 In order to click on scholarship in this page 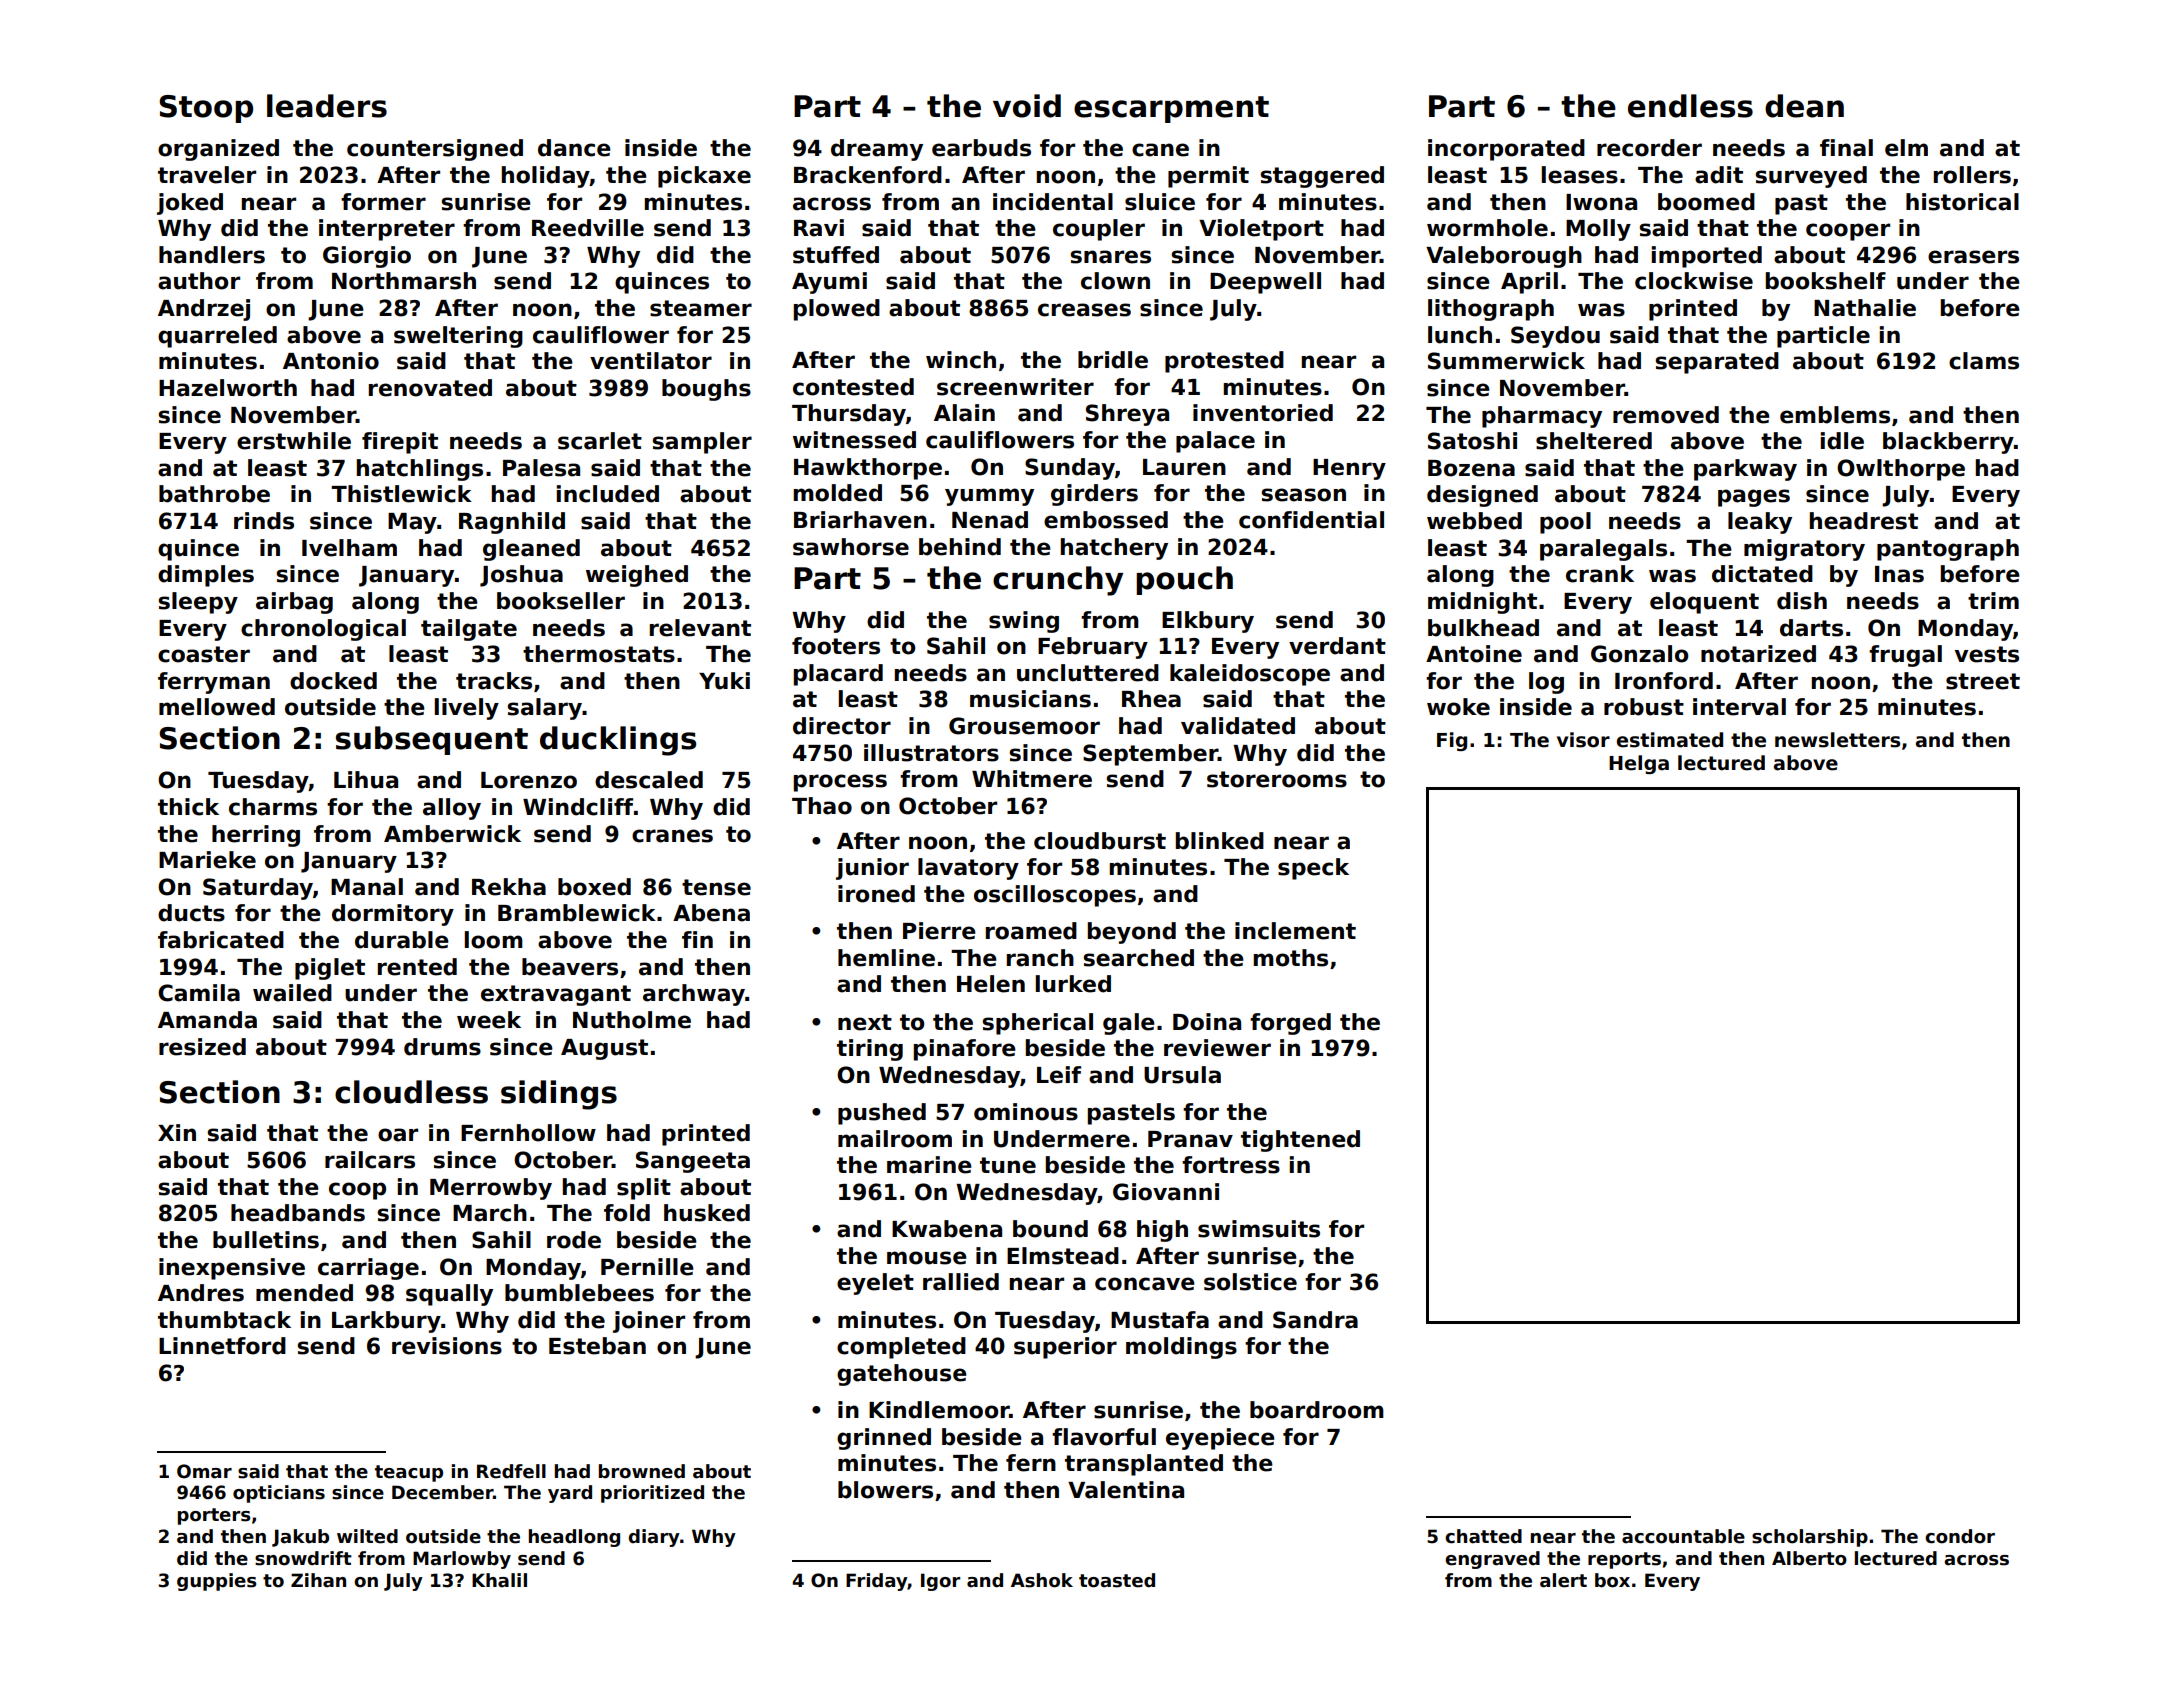, I will do `click(1810, 1538)`.
